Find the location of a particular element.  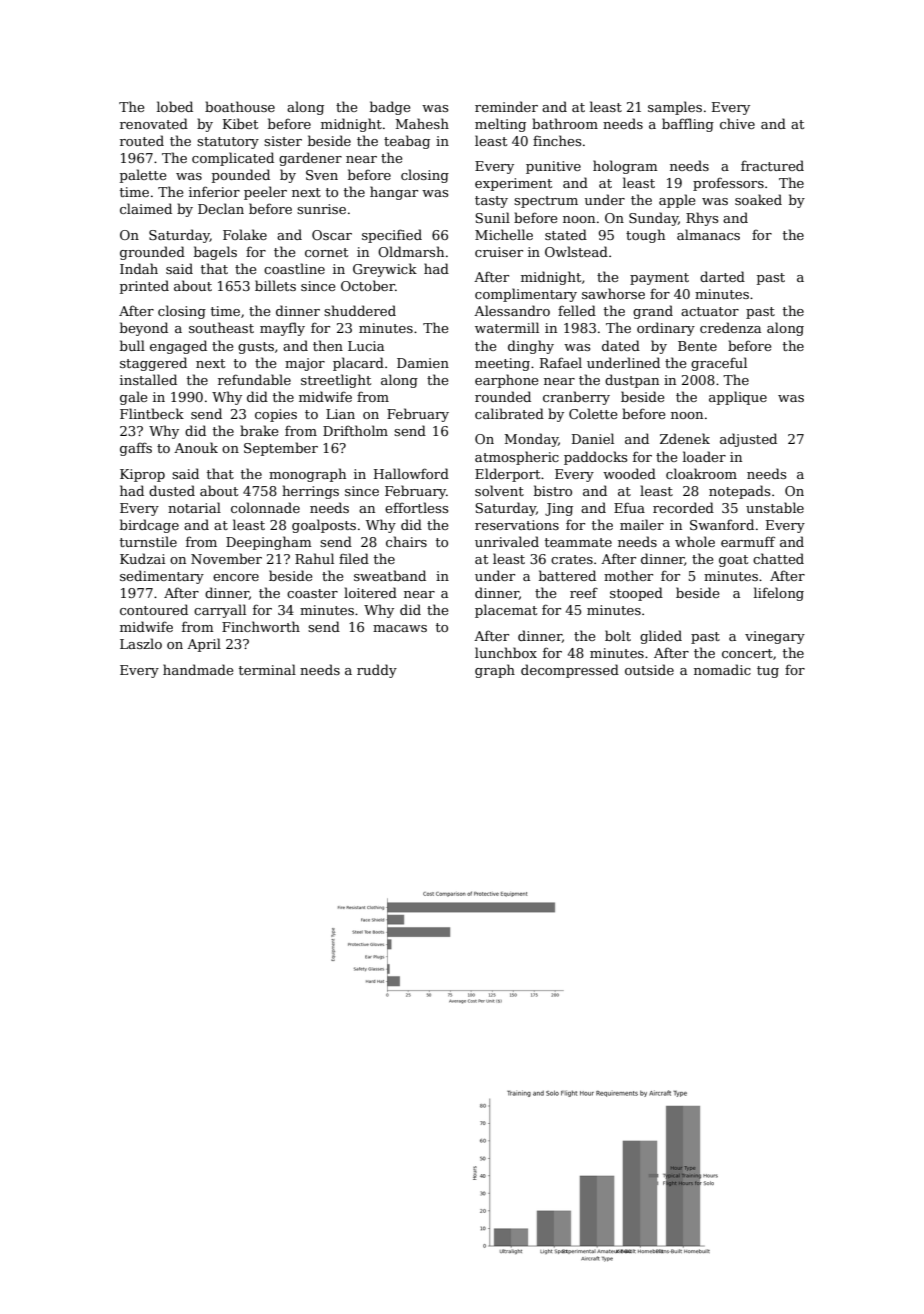

turnstile is located at coordinates (148, 541).
